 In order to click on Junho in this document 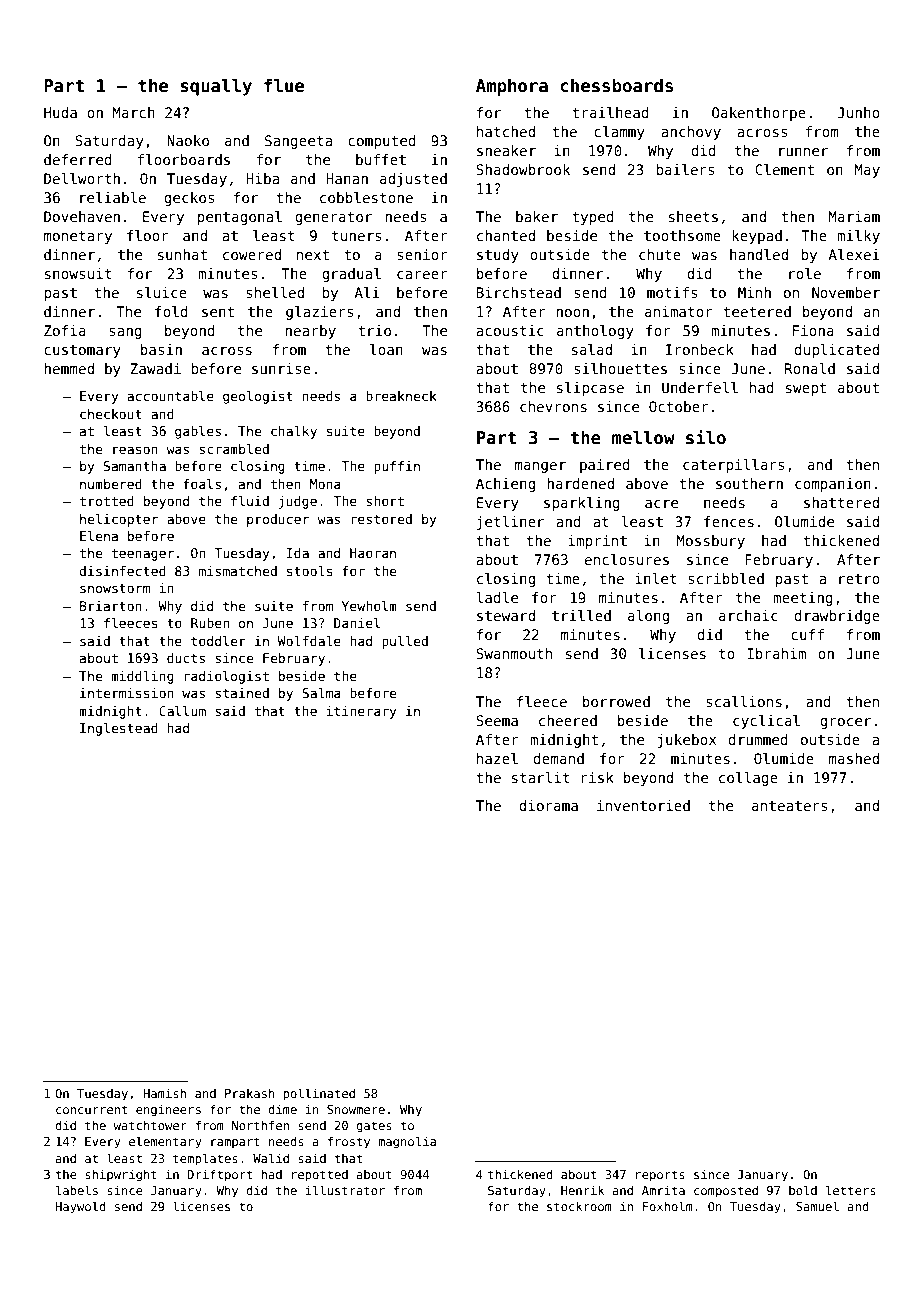, I will do `click(858, 112)`.
